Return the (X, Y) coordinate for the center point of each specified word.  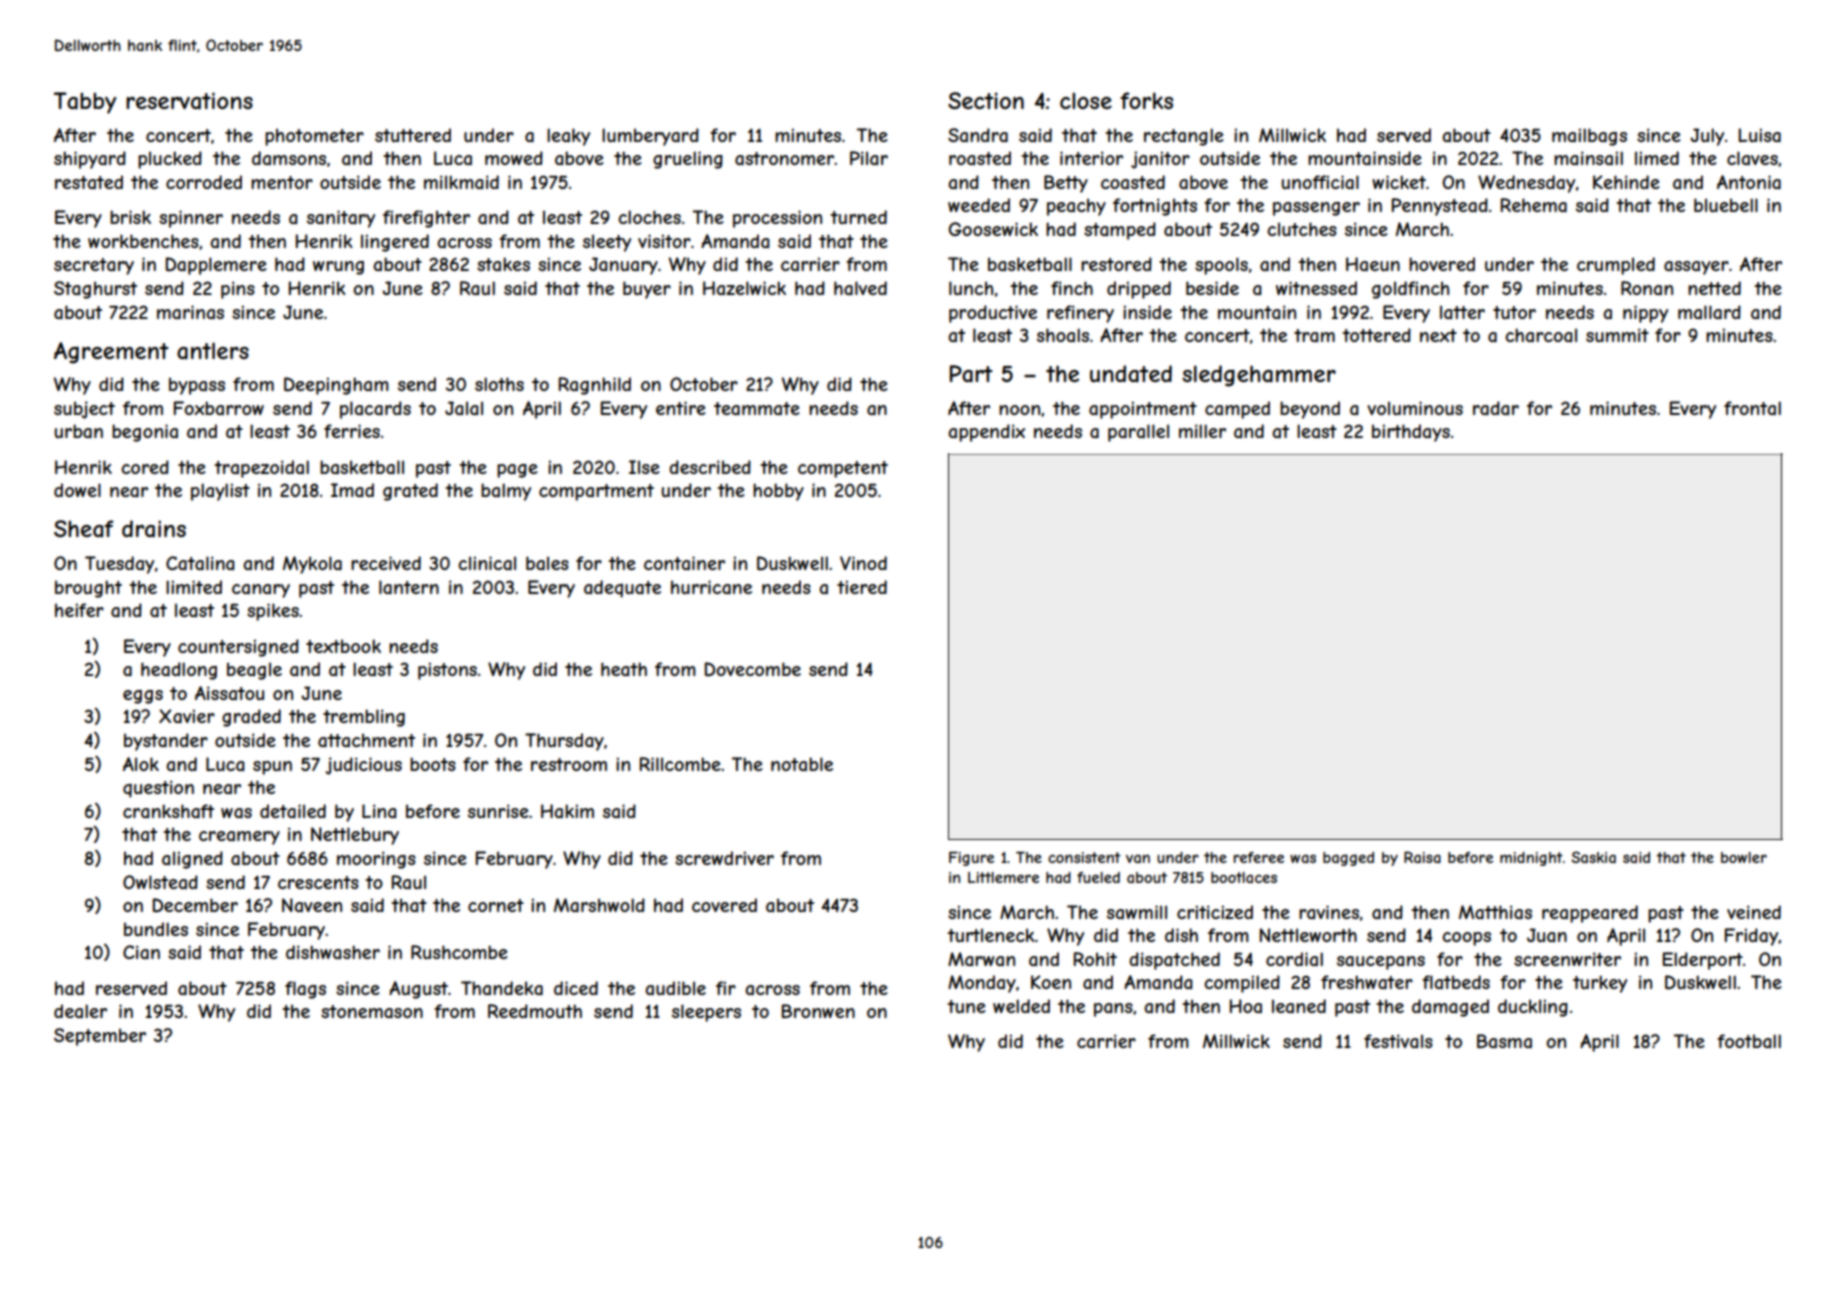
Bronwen (818, 1011)
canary (261, 591)
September (100, 1037)
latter (1462, 312)
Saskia (1593, 857)
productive (993, 314)
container (684, 563)
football (1749, 1041)
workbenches (143, 241)
